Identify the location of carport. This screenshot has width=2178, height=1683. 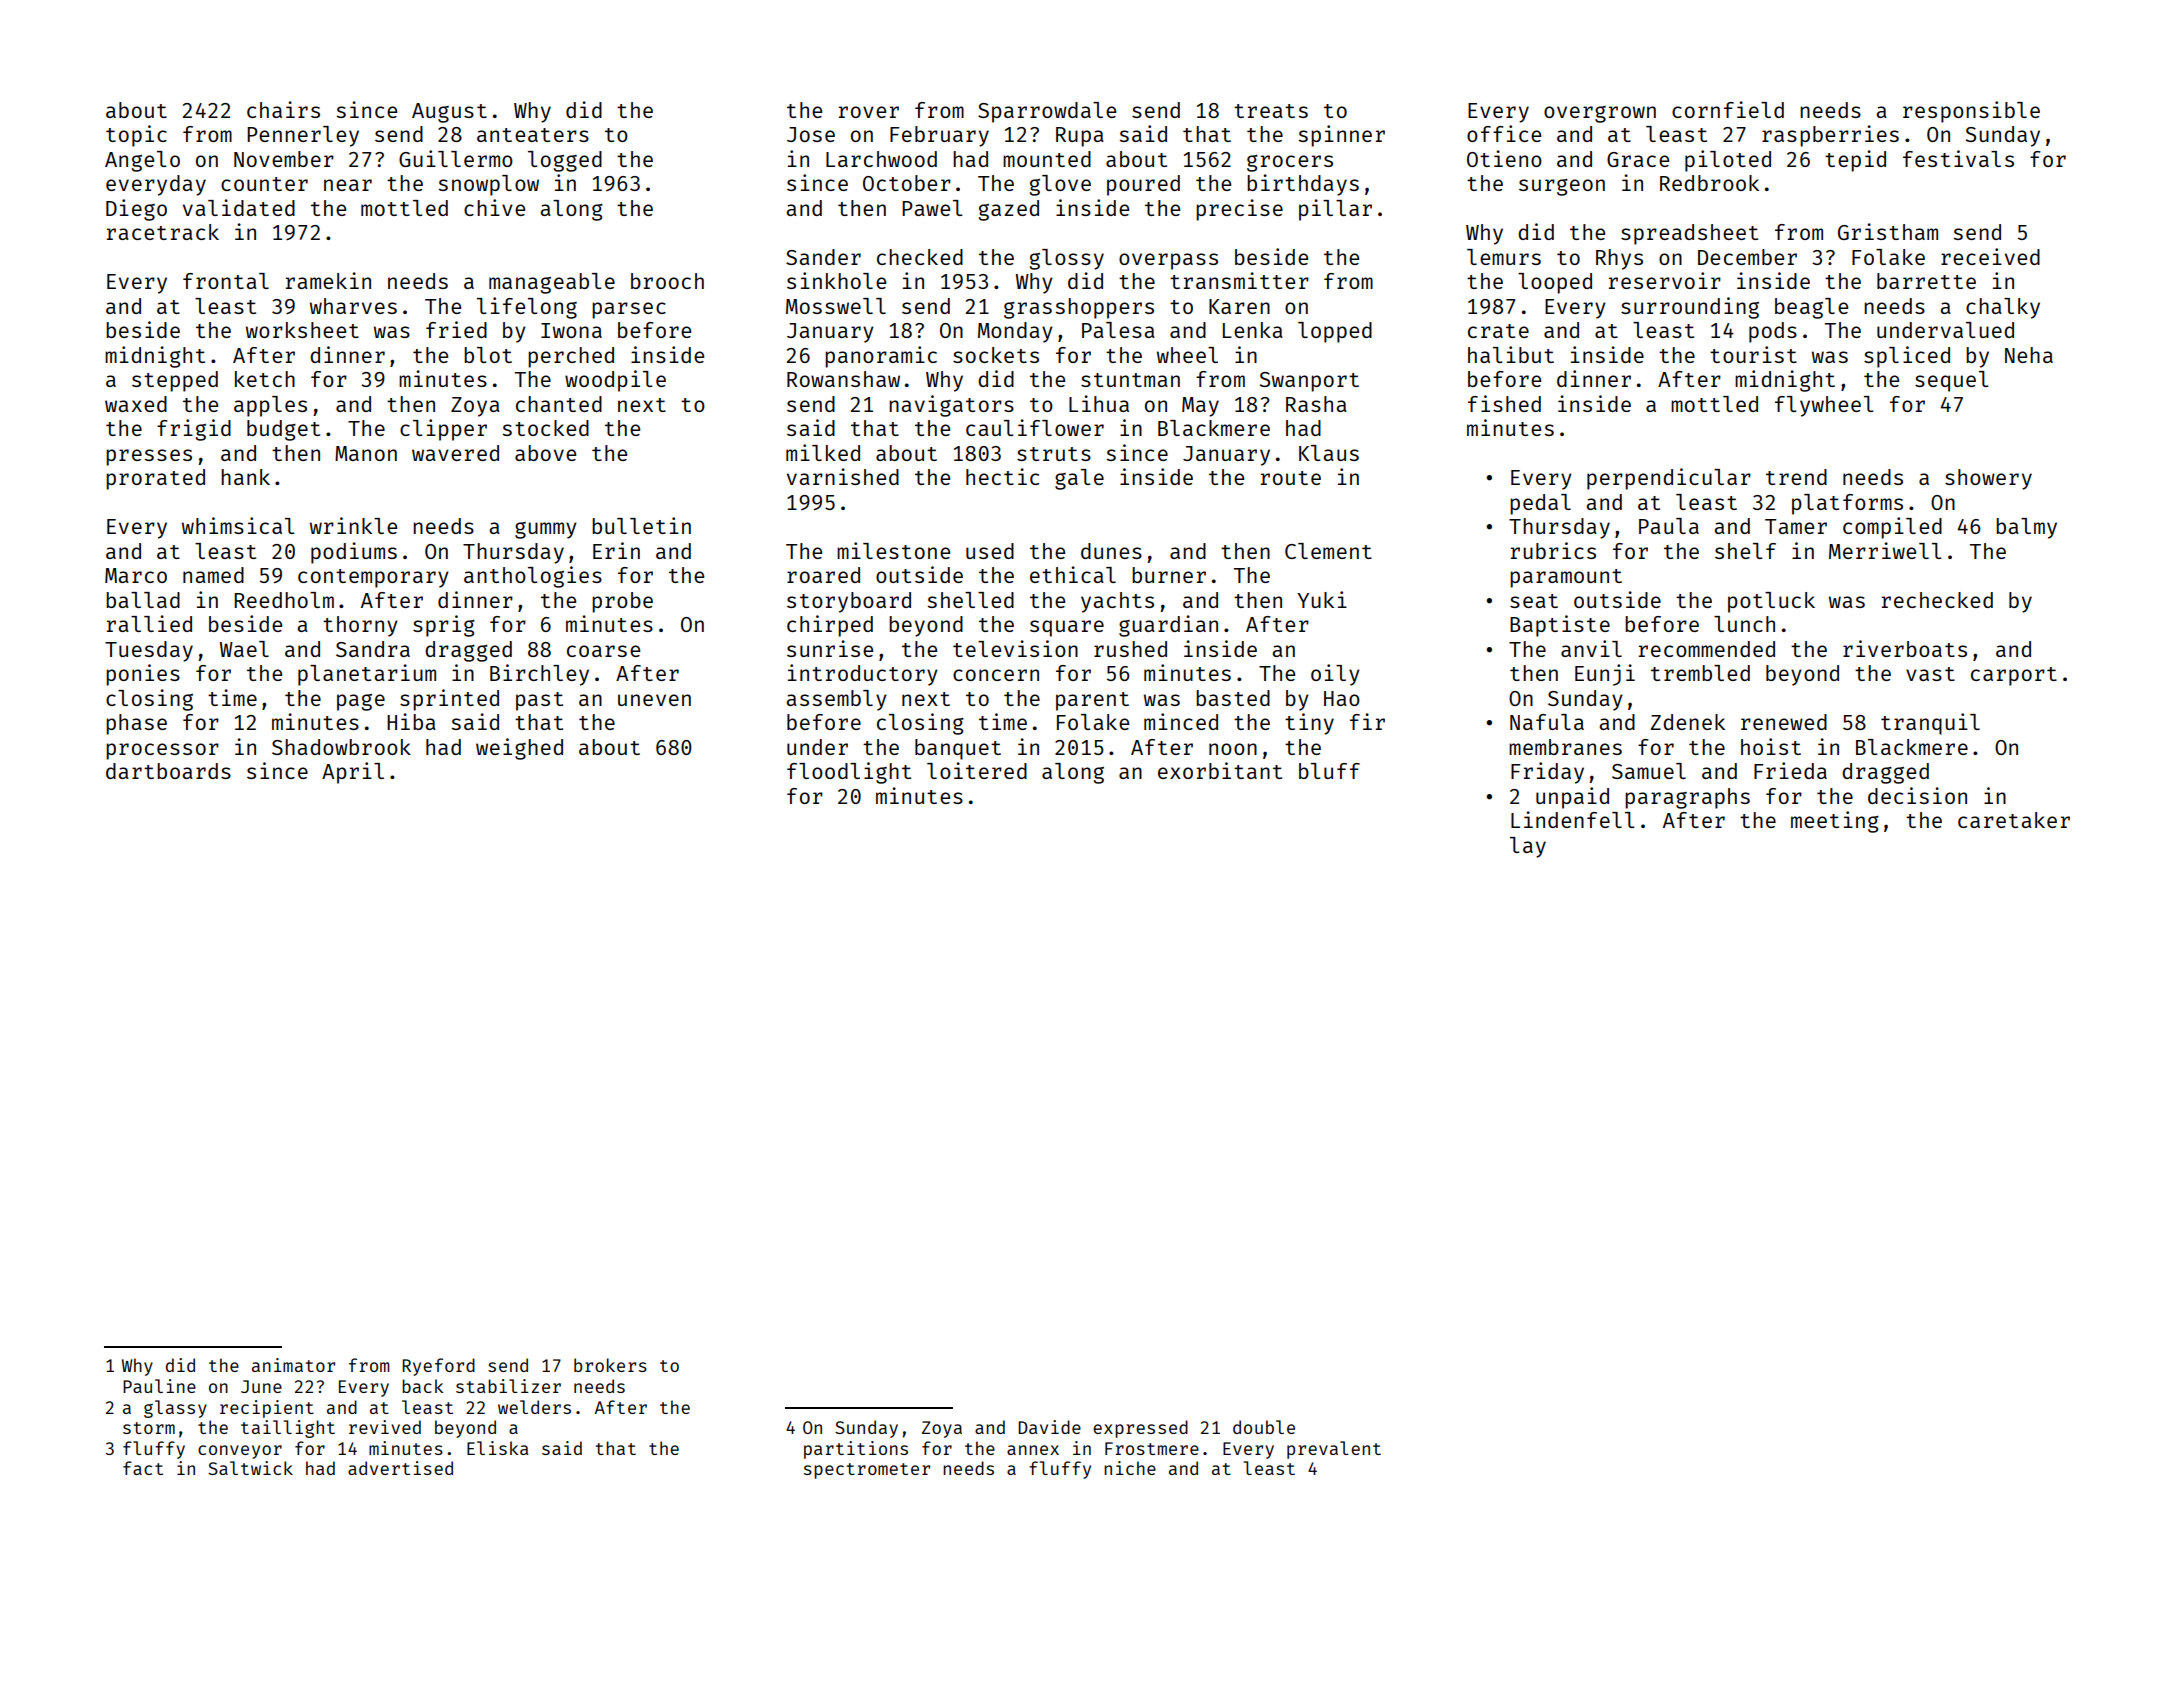
(2014, 676).
